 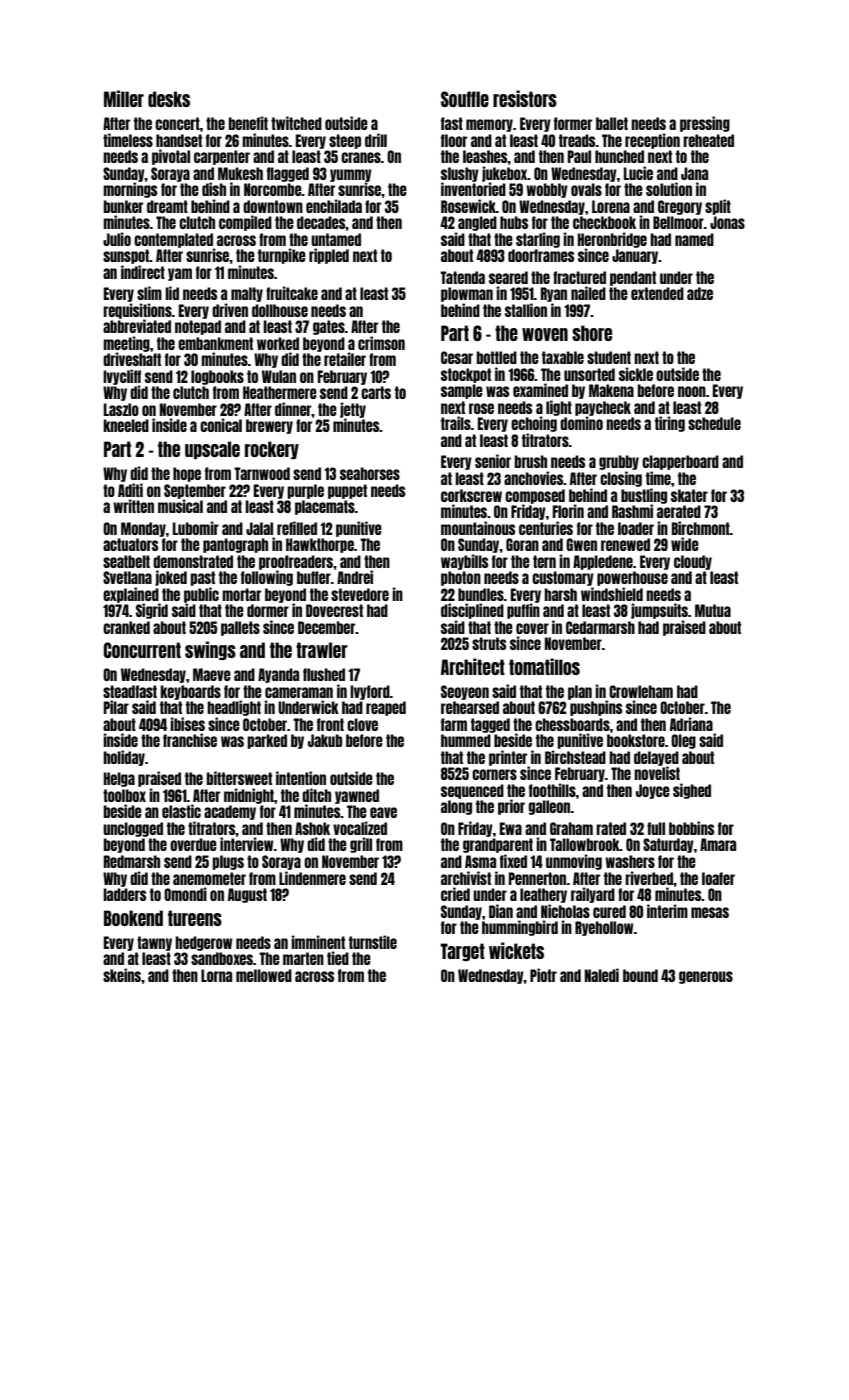 What do you see at coordinates (621, 479) in the document?
I see `closing` at bounding box center [621, 479].
